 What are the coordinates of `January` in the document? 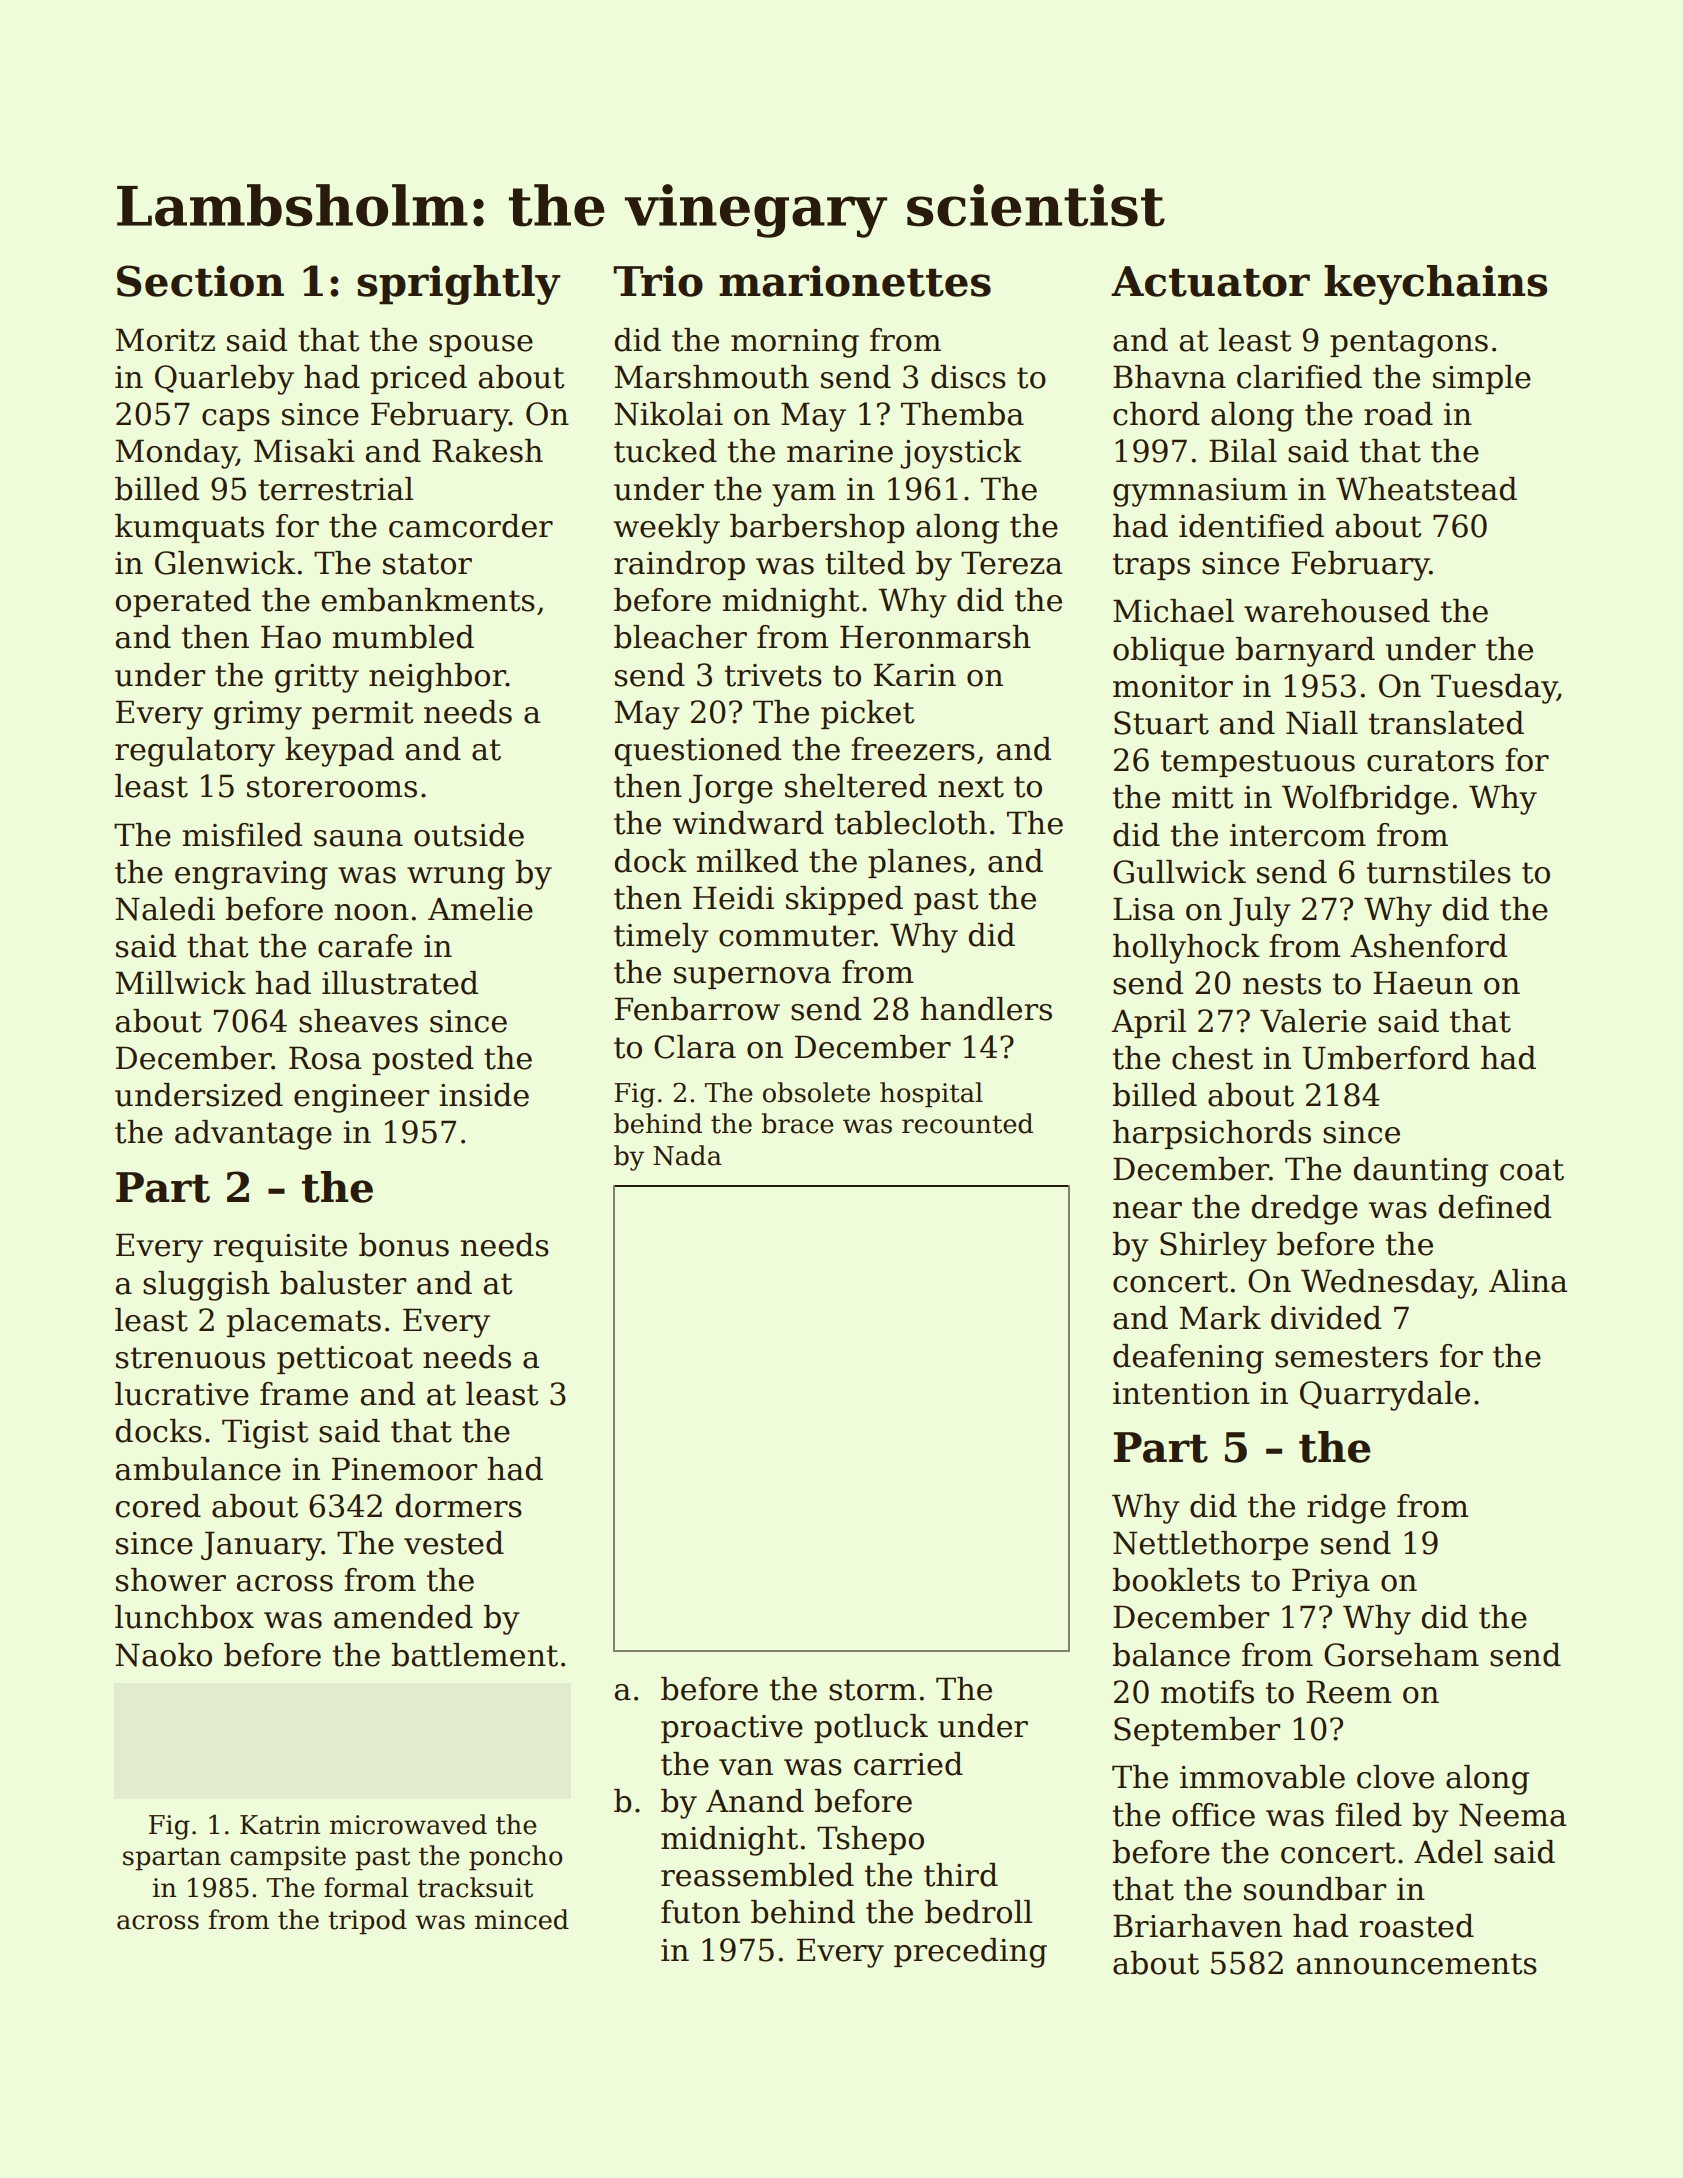 It's located at (261, 1546).
